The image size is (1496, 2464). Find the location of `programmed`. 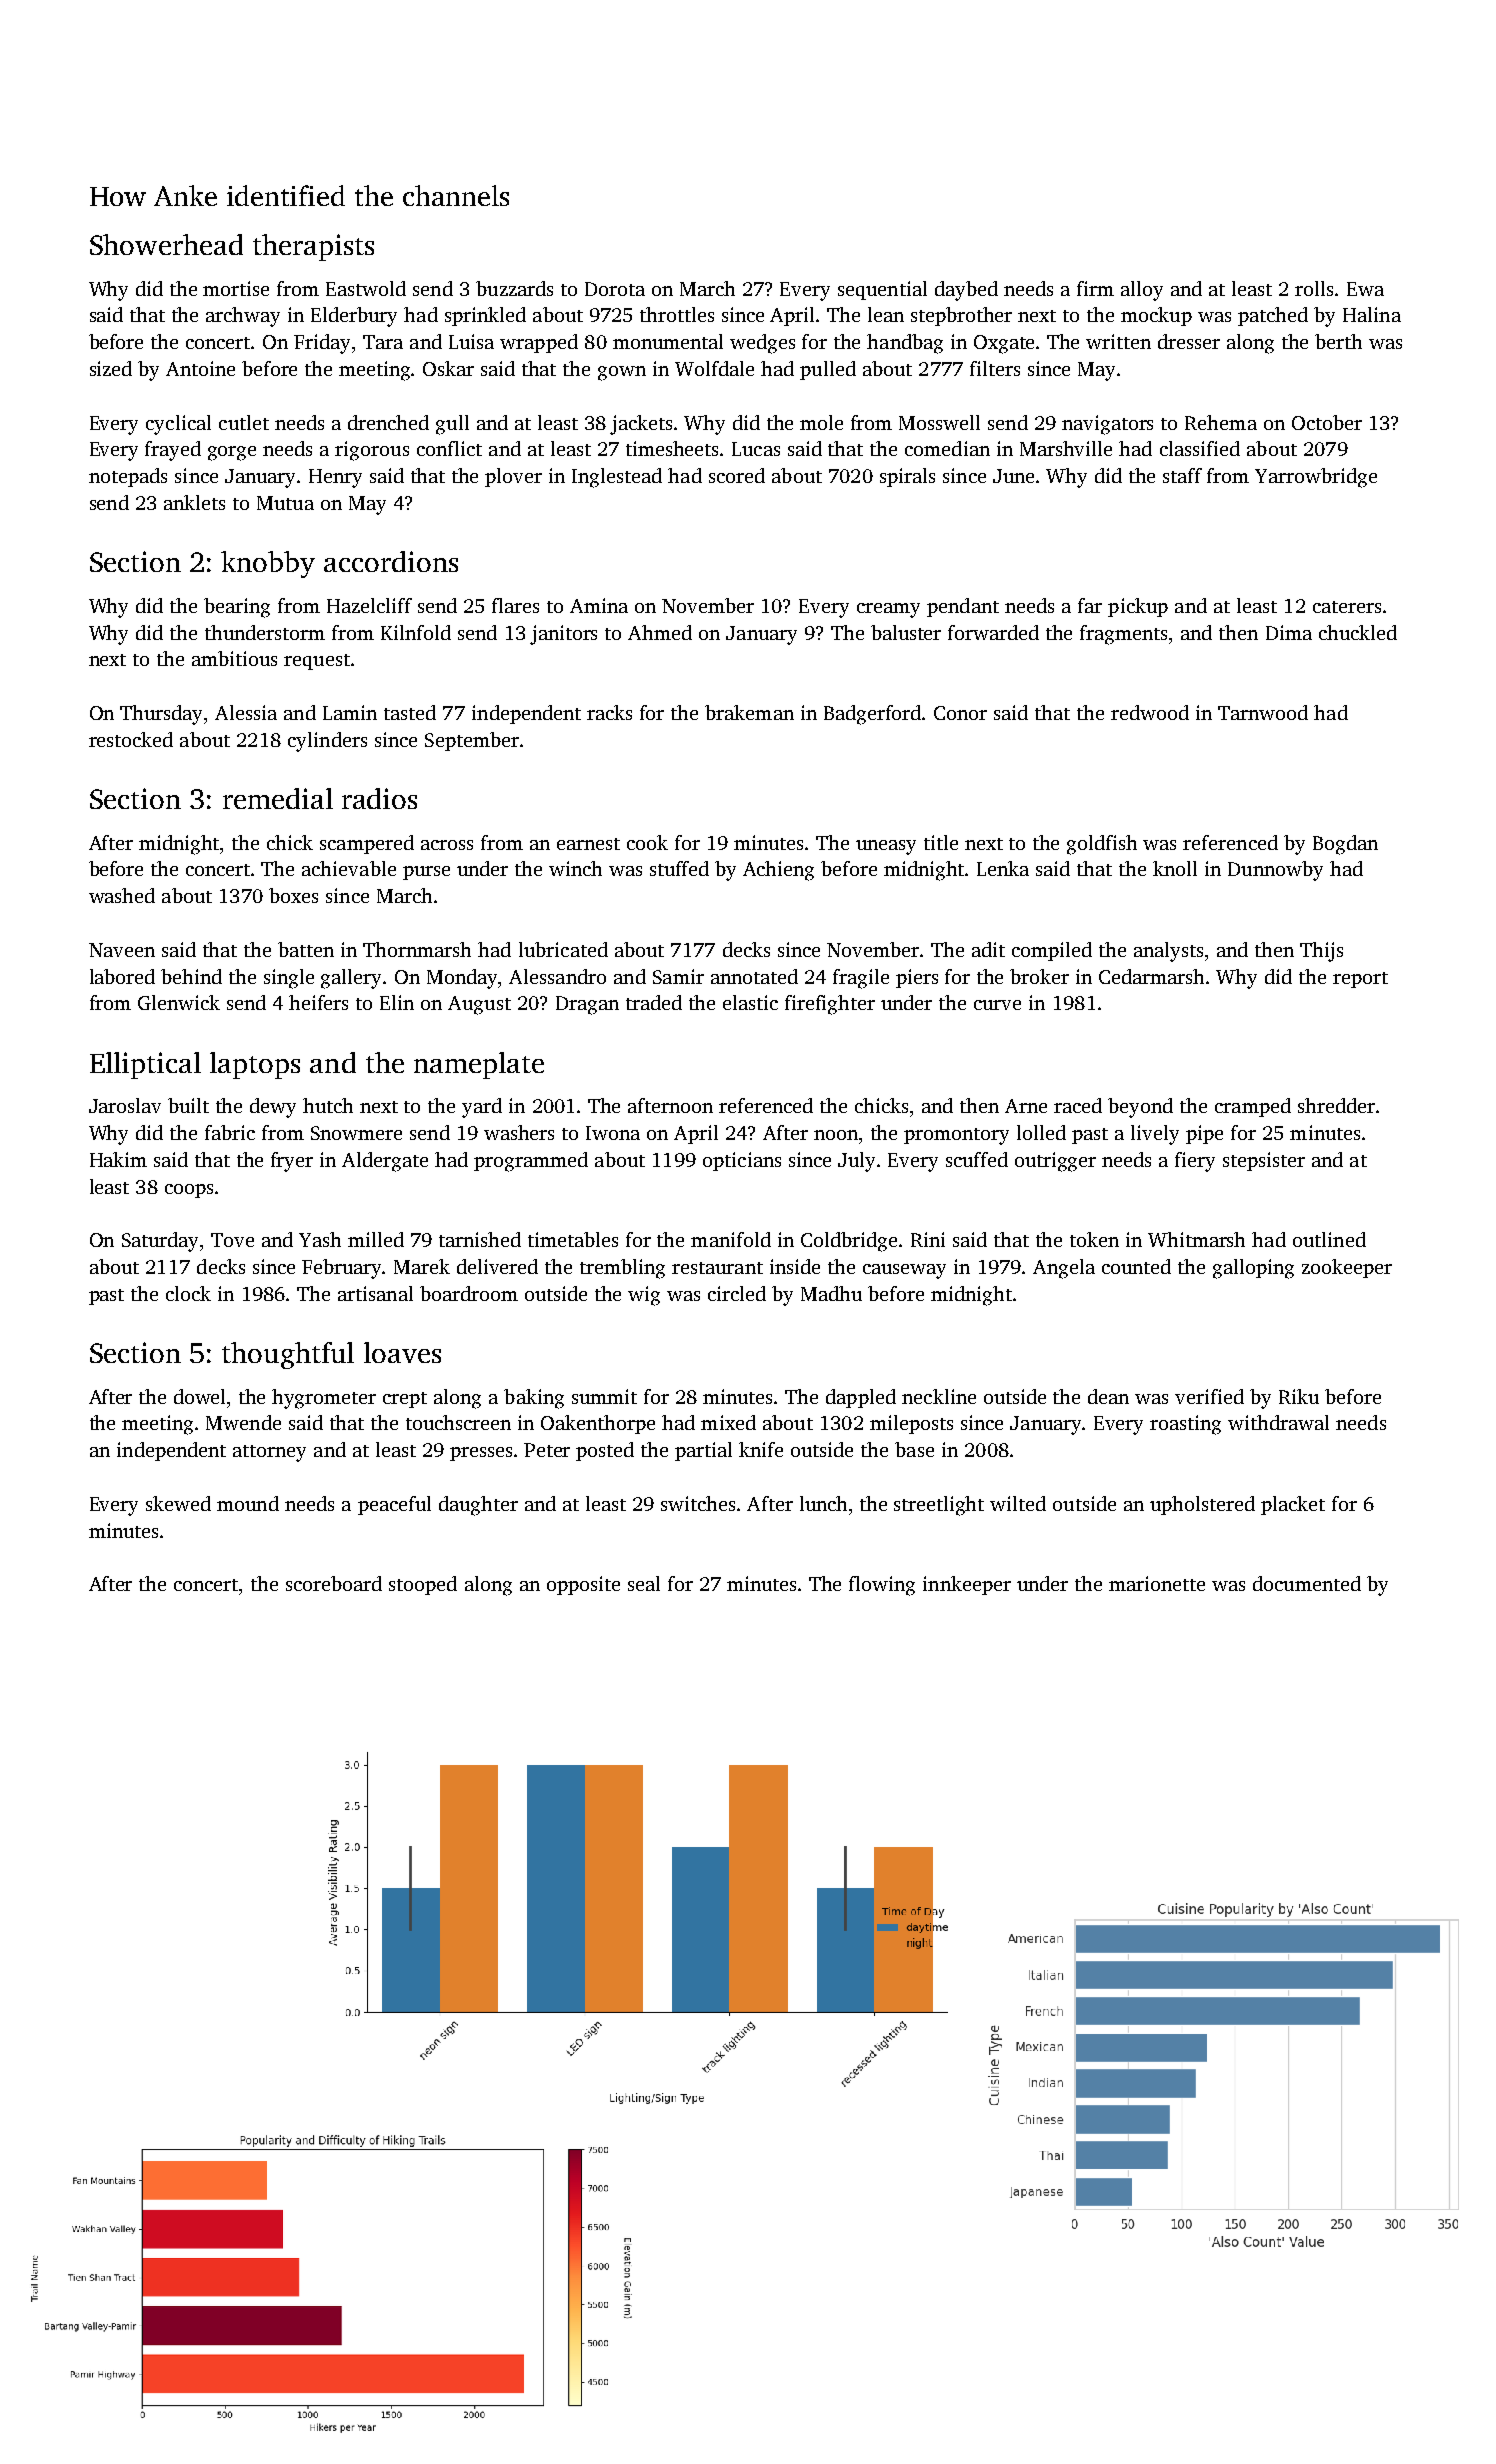

programmed is located at coordinates (531, 1162).
